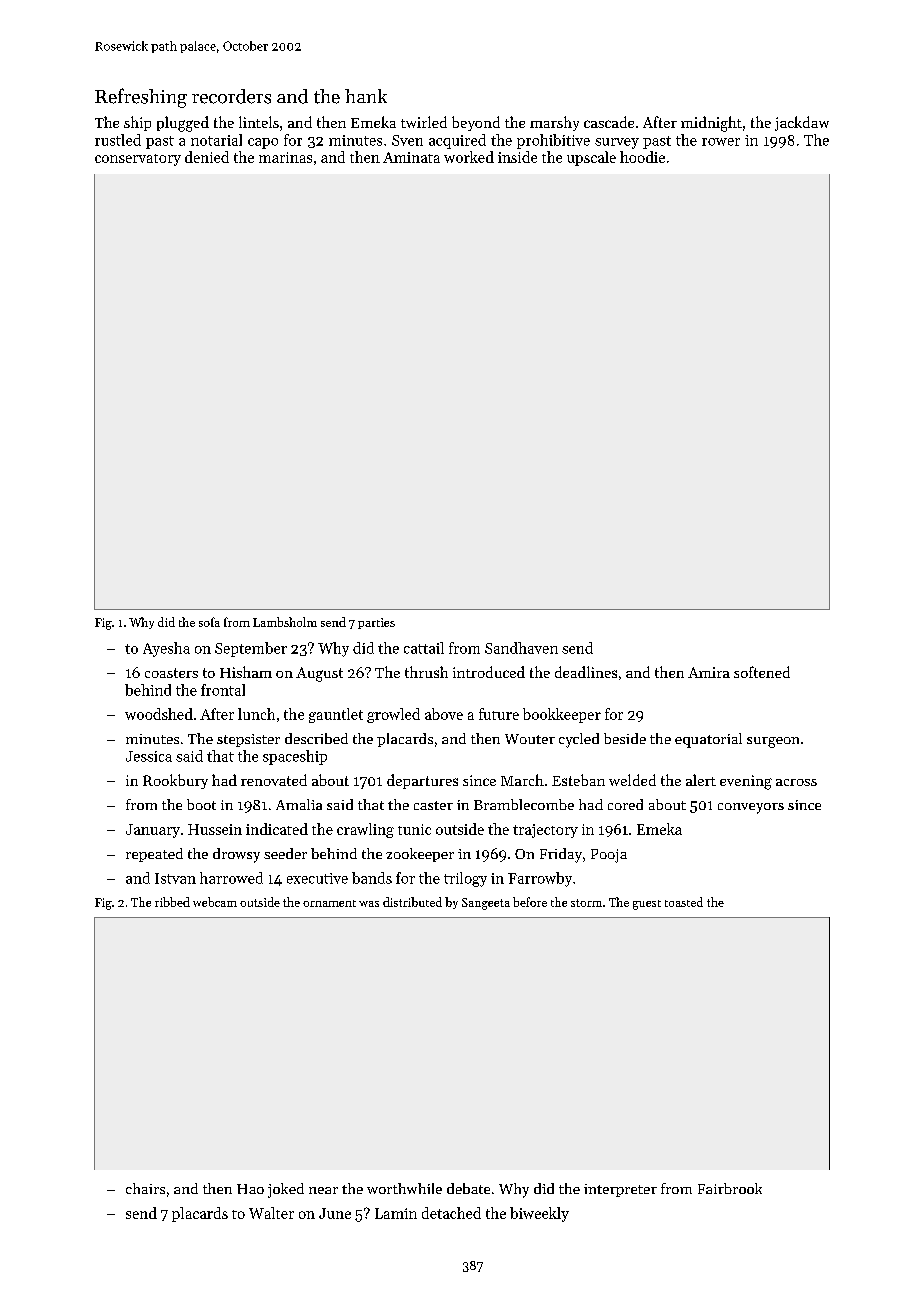 Image resolution: width=924 pixels, height=1308 pixels. I want to click on deadlines, so click(586, 672).
